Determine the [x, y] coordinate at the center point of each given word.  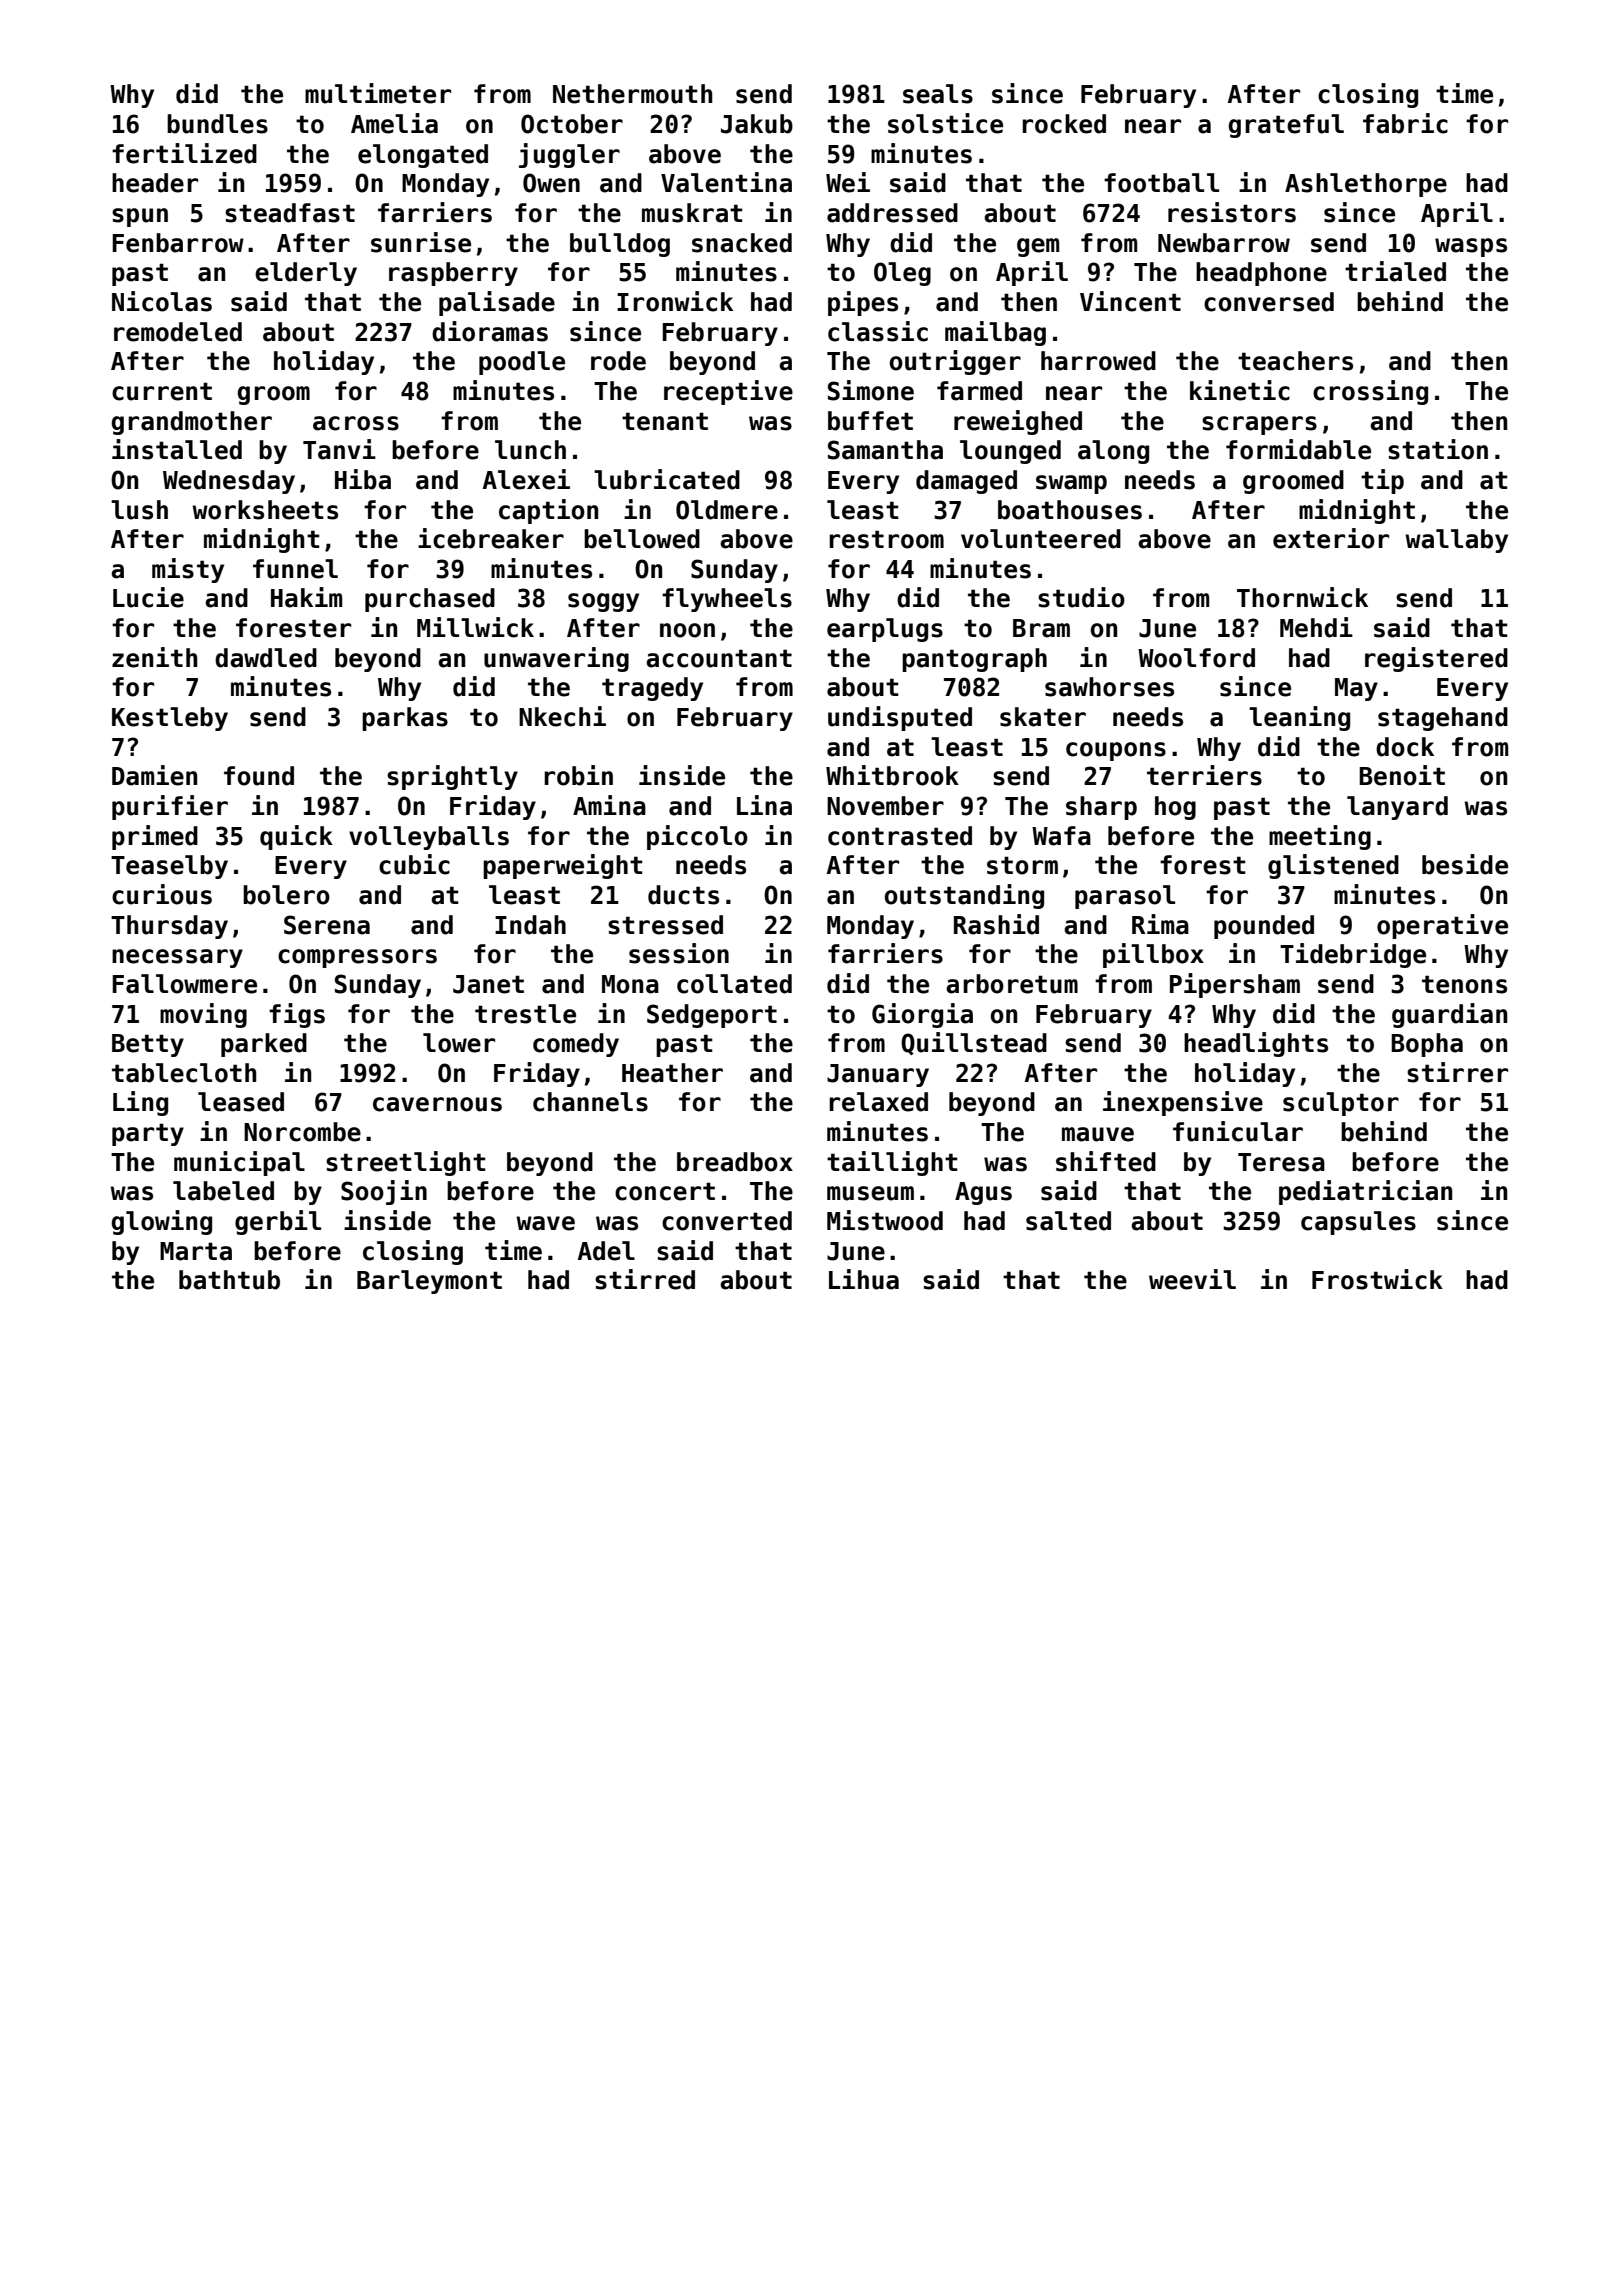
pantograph [974, 660]
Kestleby [170, 719]
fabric [1405, 123]
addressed [892, 213]
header [155, 183]
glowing [162, 1222]
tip [1382, 481]
